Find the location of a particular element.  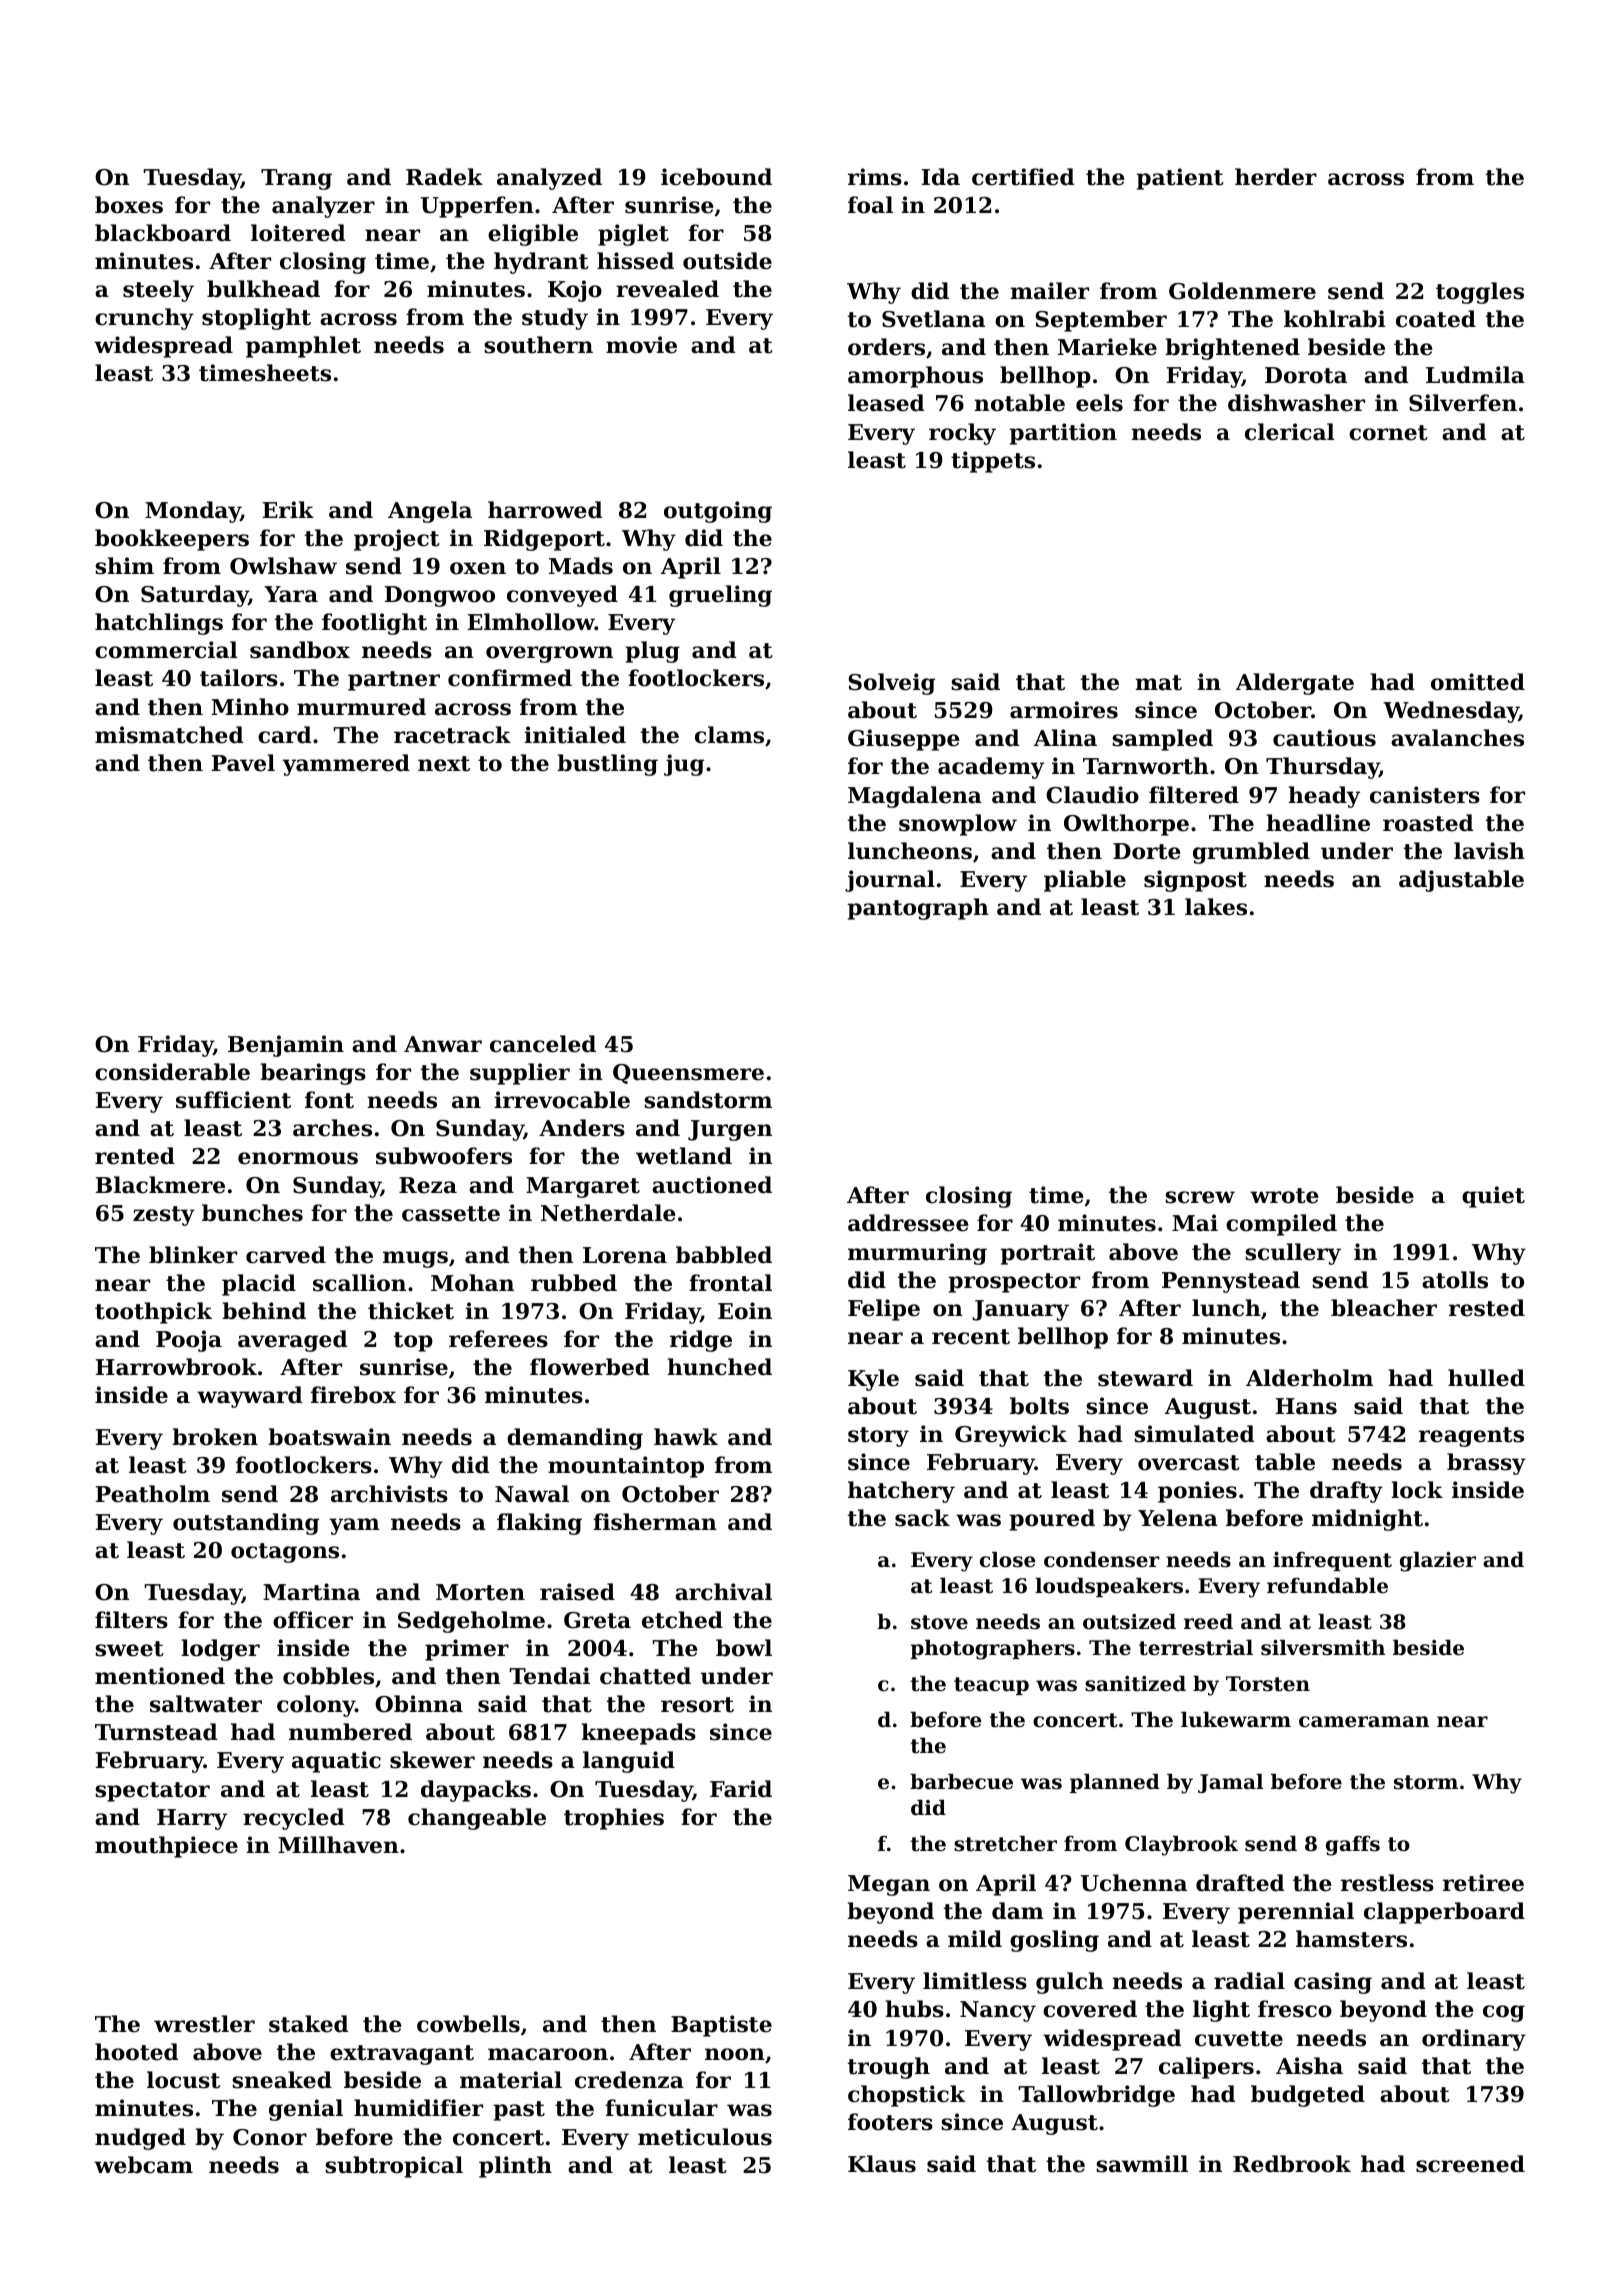

spectator is located at coordinates (152, 1792).
